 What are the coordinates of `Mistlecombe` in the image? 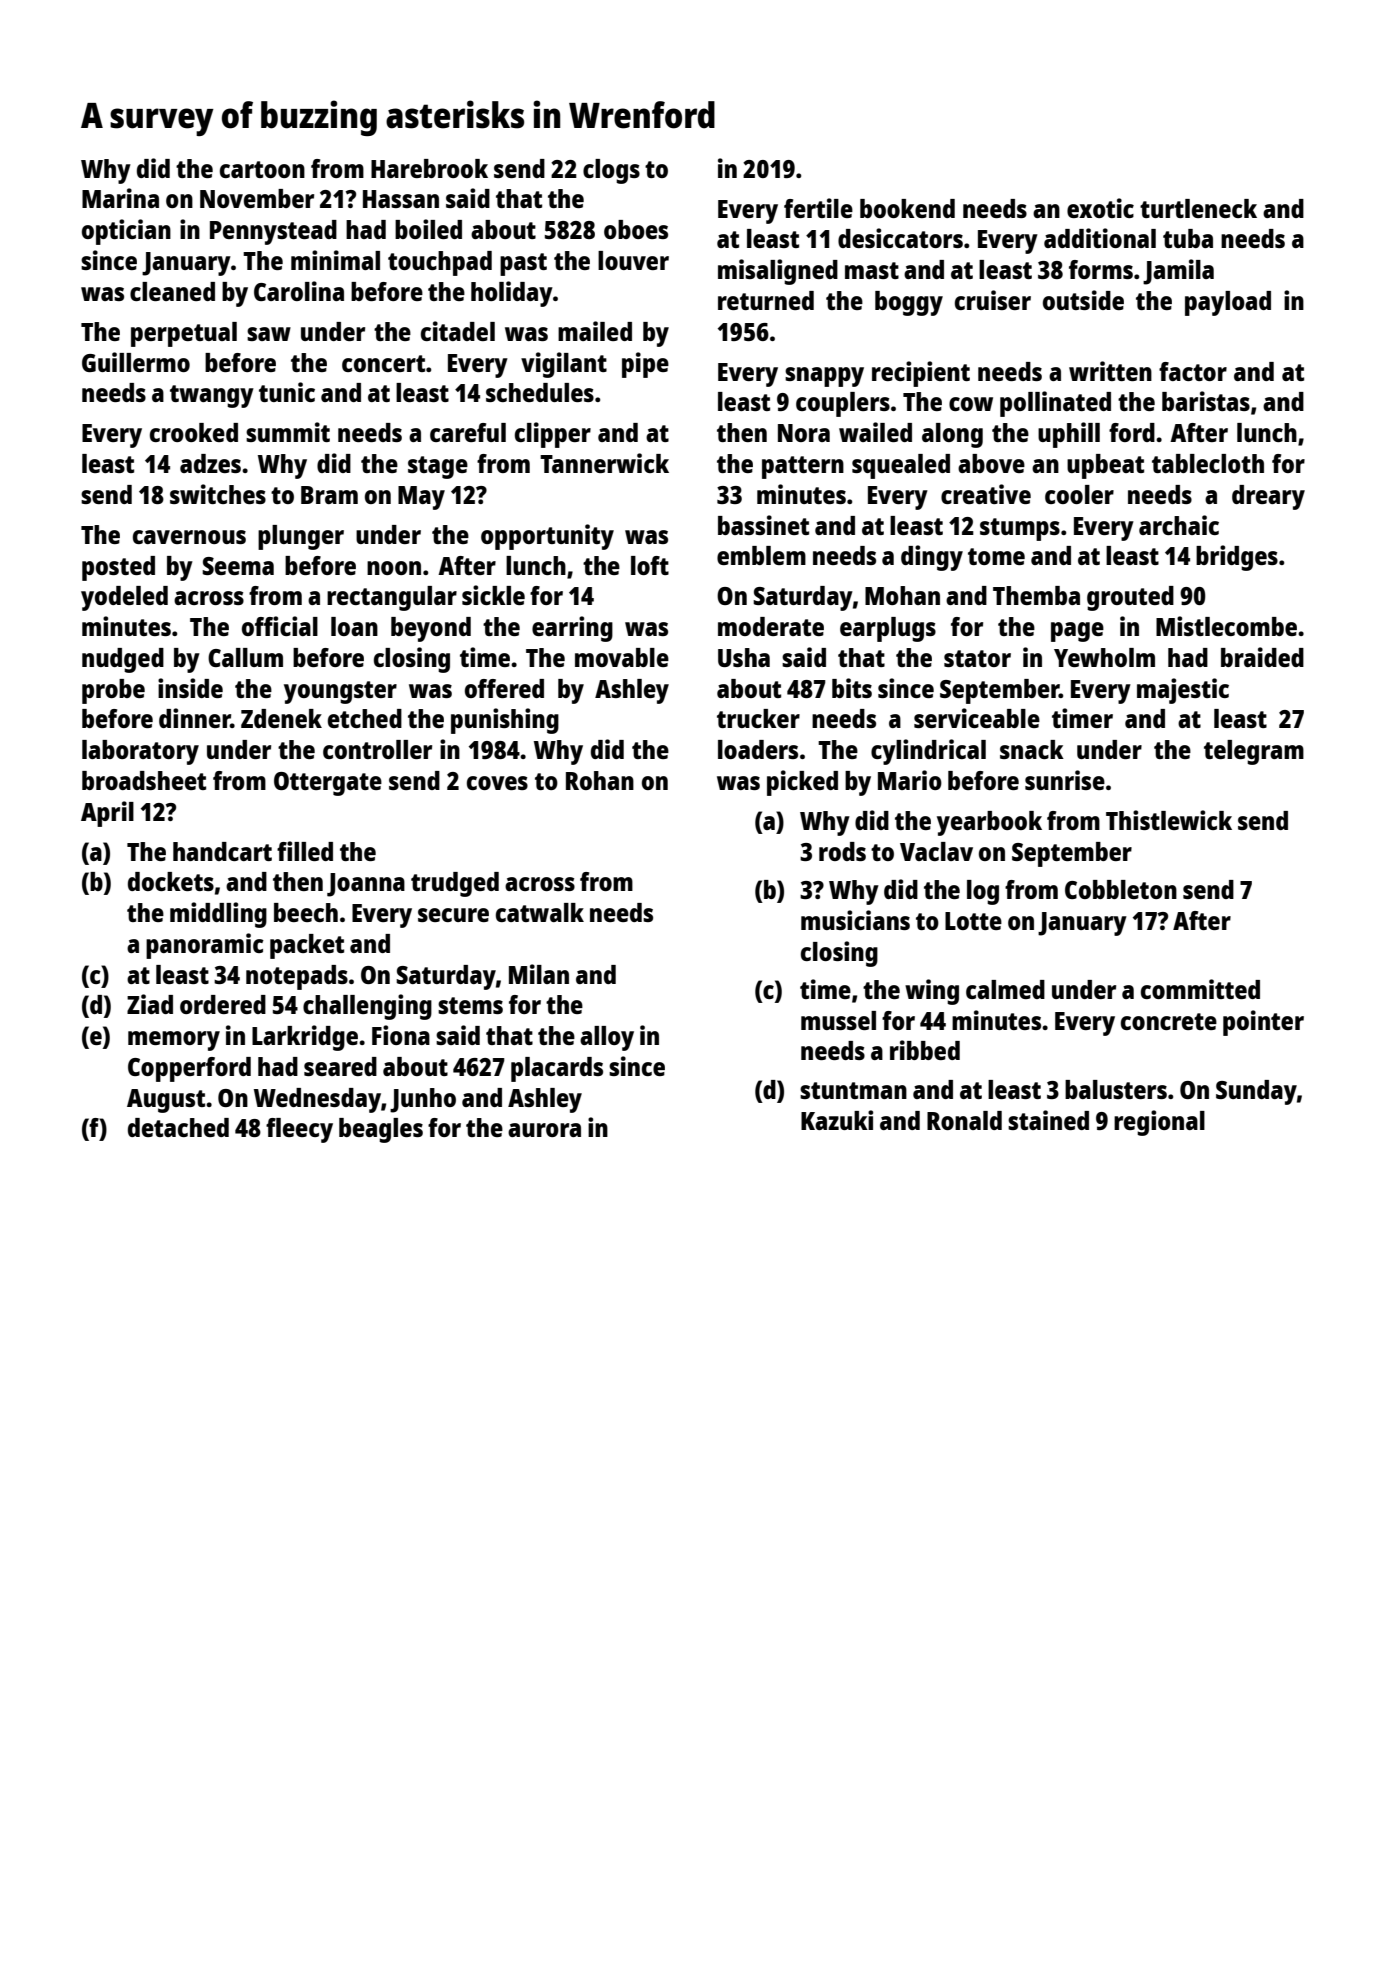 It's located at (1226, 626).
